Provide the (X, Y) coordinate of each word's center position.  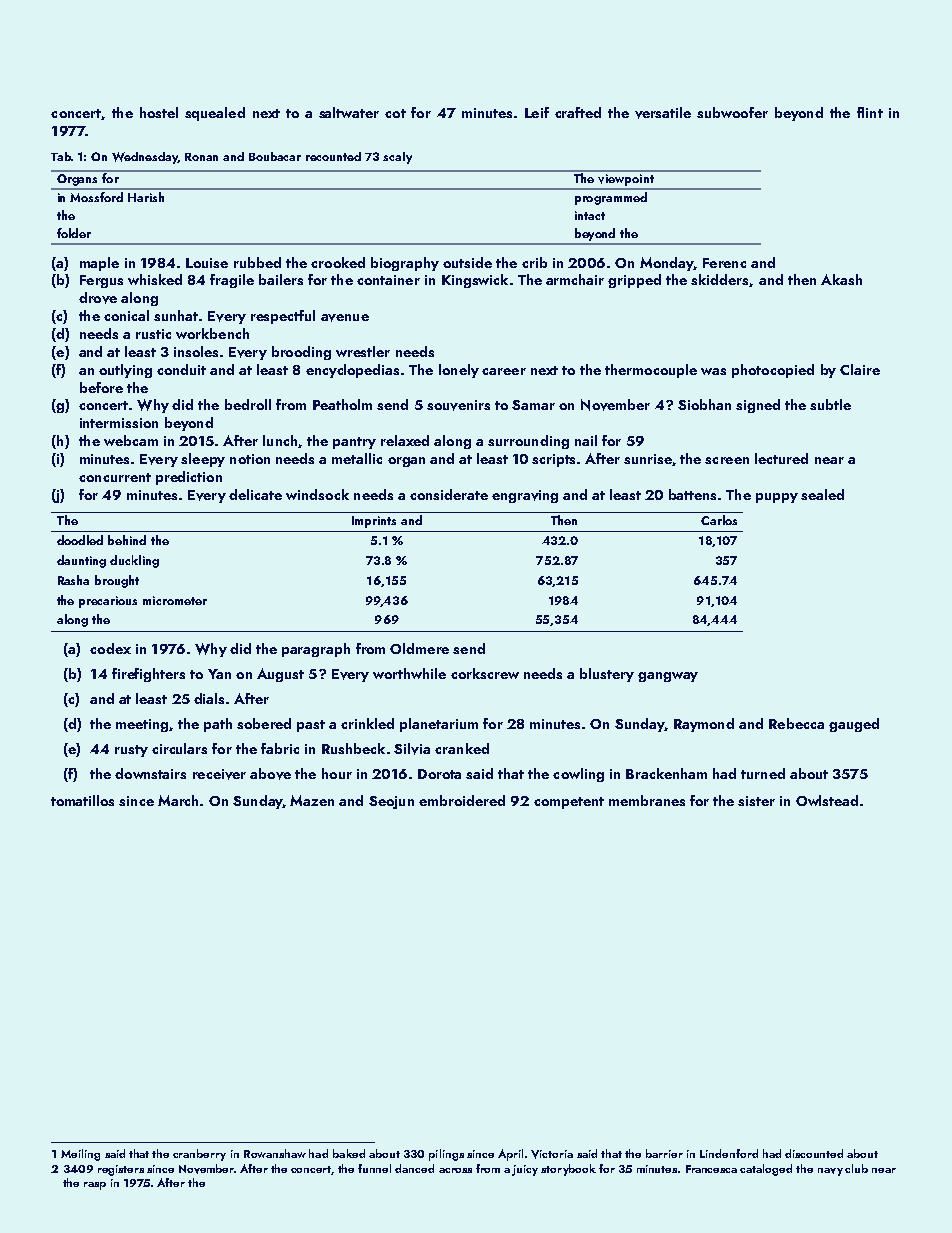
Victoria (552, 1154)
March (178, 800)
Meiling (80, 1155)
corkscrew (485, 673)
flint (870, 112)
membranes (647, 800)
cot (395, 113)
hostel (159, 112)
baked (349, 1153)
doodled (80, 540)
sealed (822, 494)
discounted (814, 1153)
